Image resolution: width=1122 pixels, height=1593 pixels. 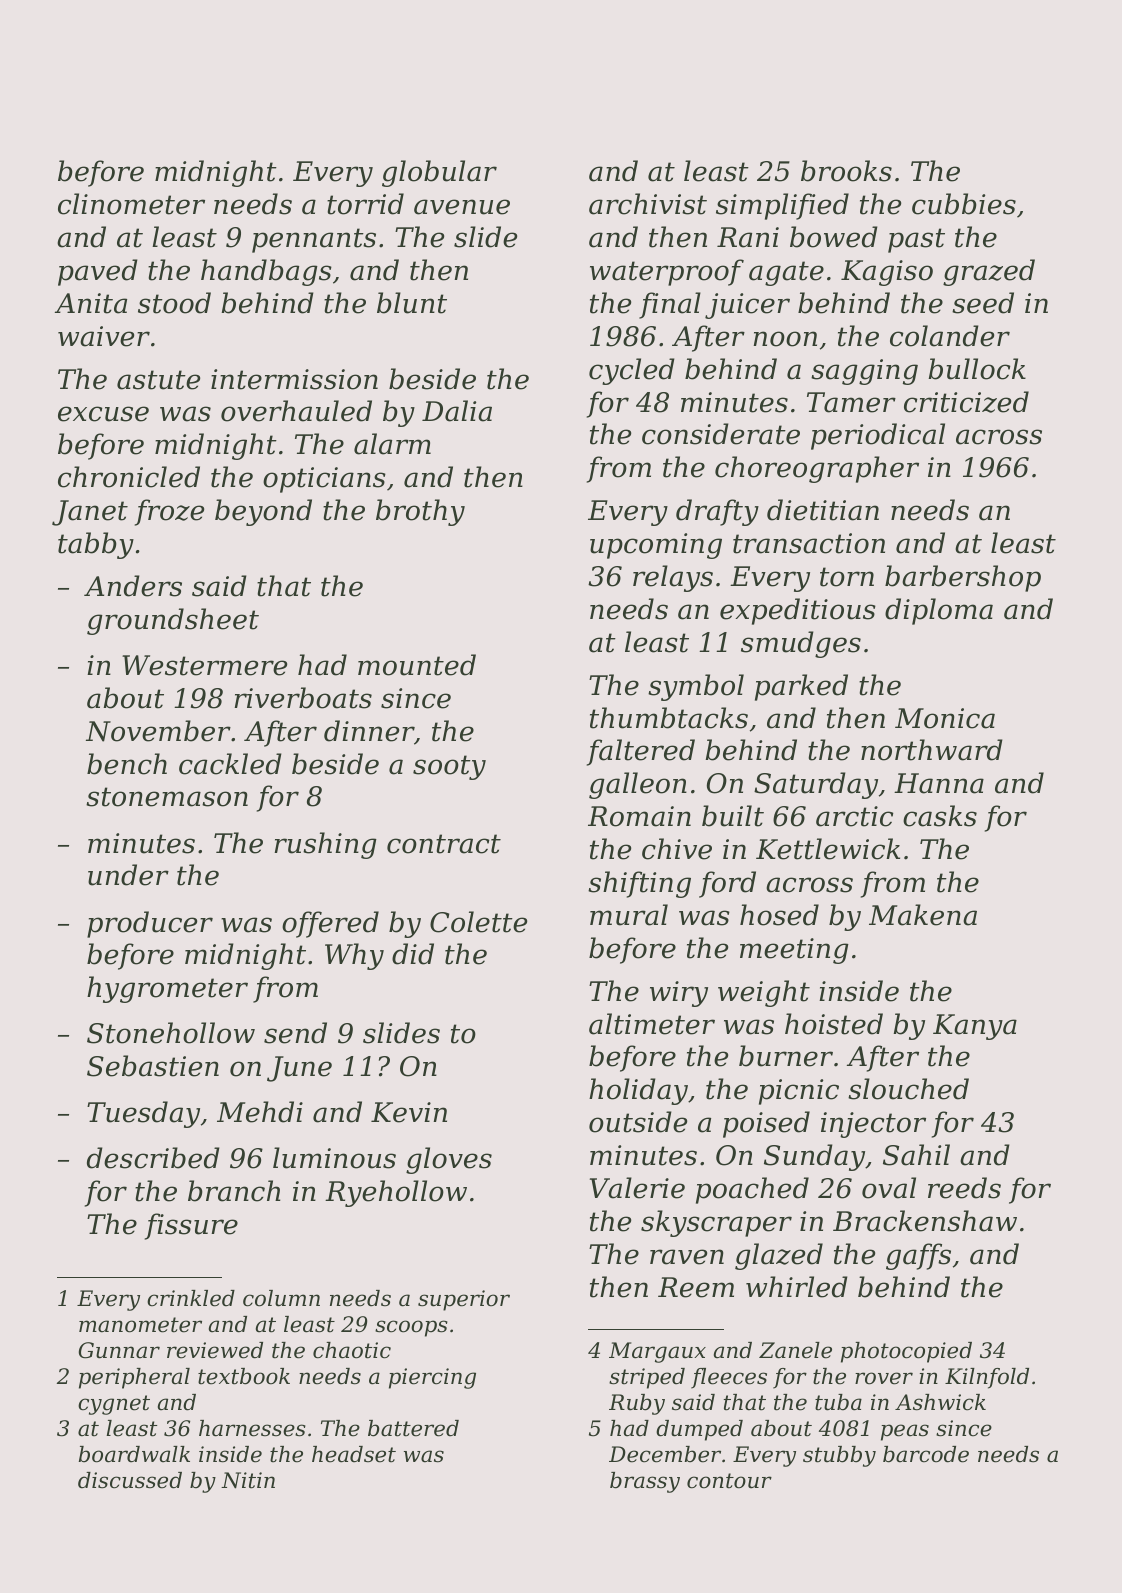 What do you see at coordinates (131, 204) in the image?
I see `clinometer` at bounding box center [131, 204].
